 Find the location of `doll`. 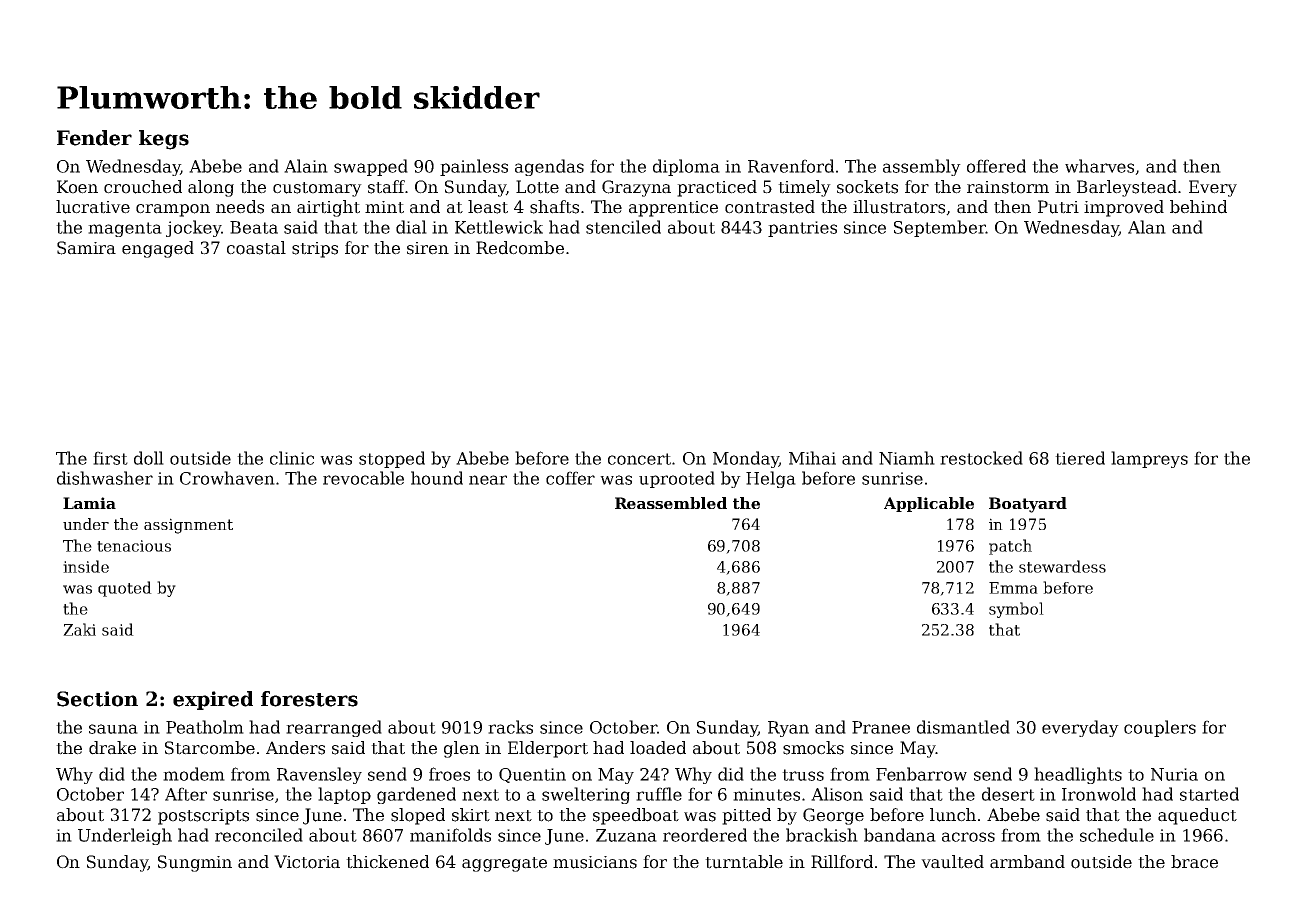

doll is located at coordinates (149, 458).
